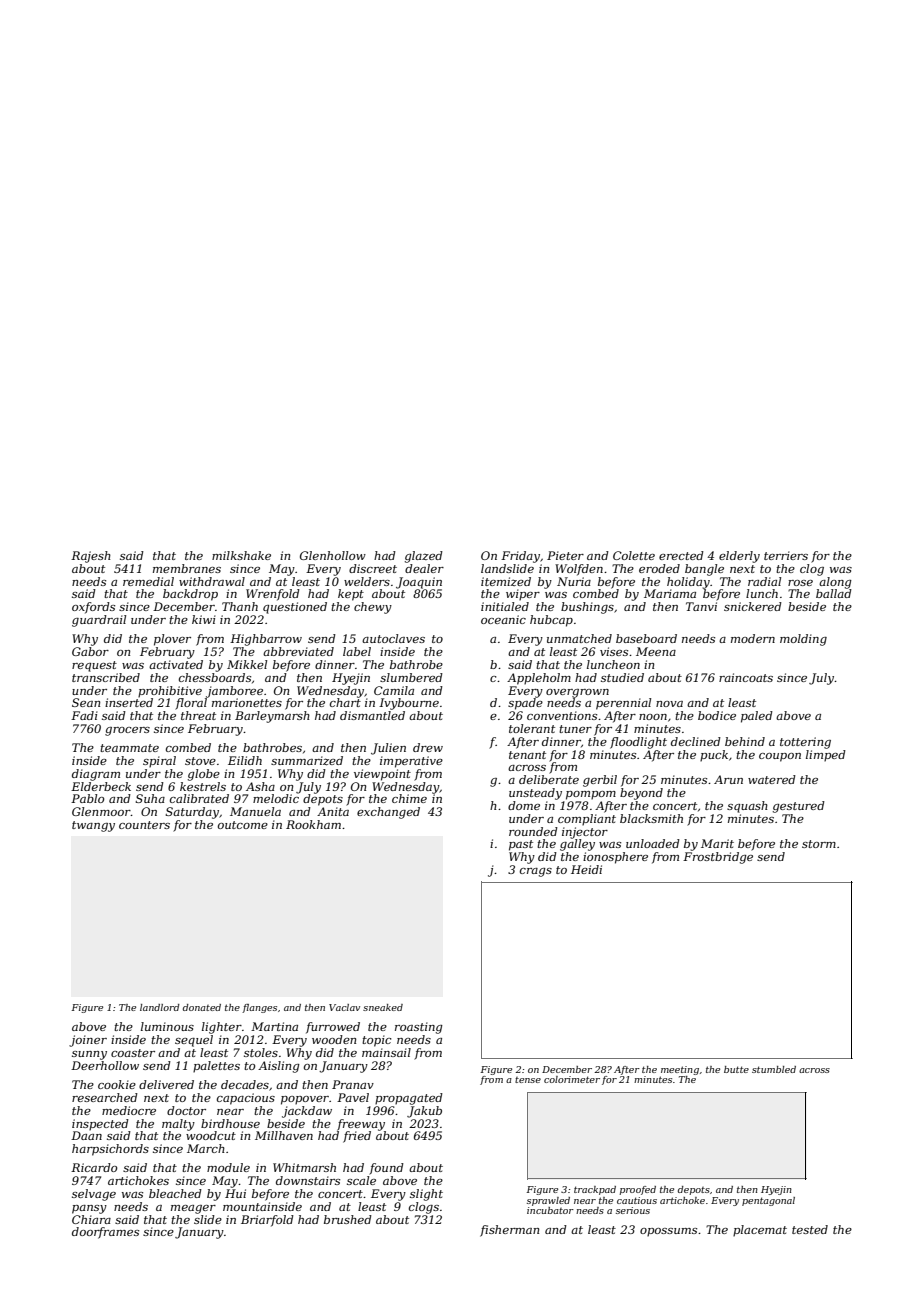 Image resolution: width=924 pixels, height=1308 pixels. What do you see at coordinates (680, 1070) in the screenshot?
I see `meeting` at bounding box center [680, 1070].
